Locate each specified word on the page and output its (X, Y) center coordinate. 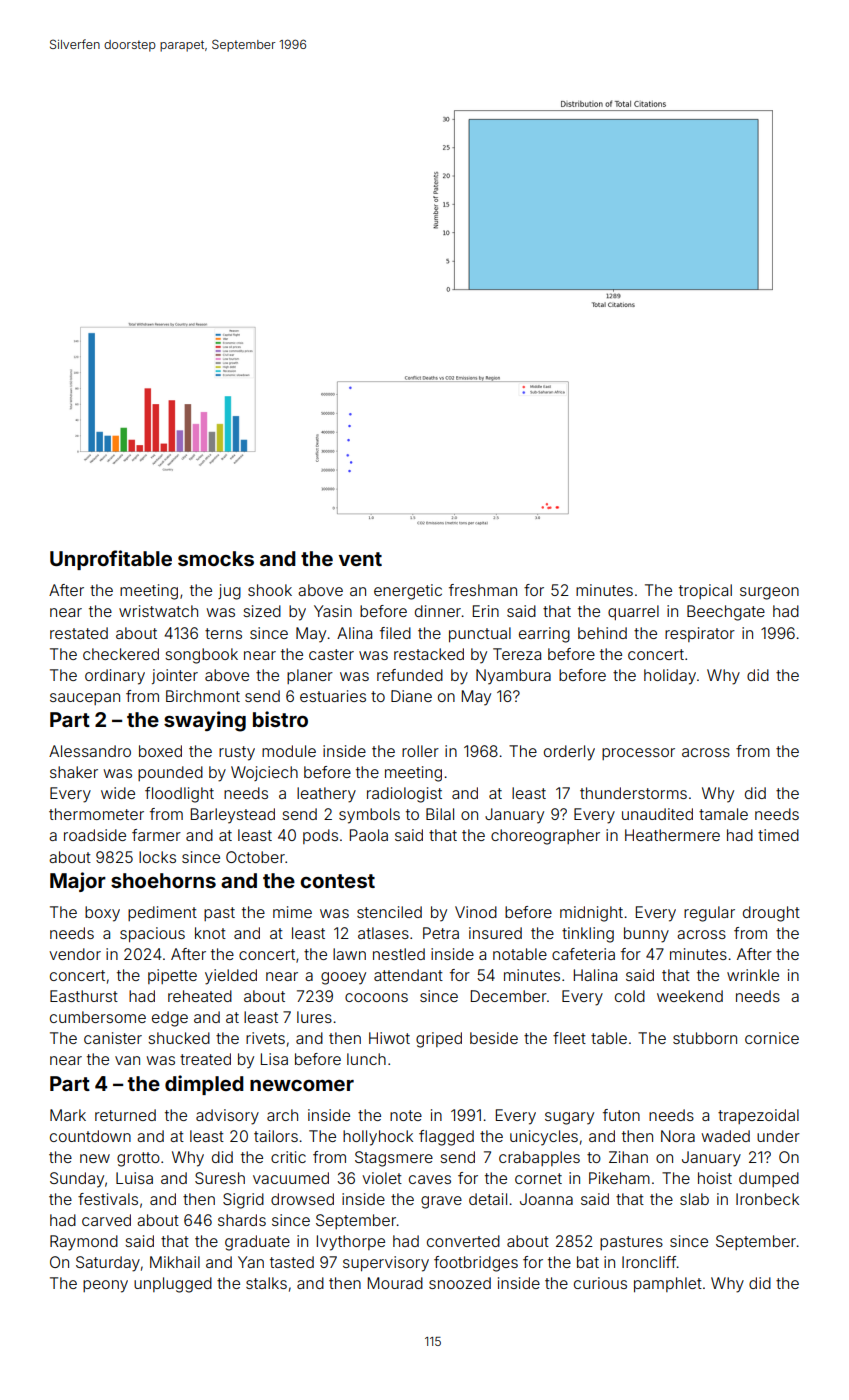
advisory (227, 1117)
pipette (172, 976)
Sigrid (243, 1201)
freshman (483, 590)
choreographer (545, 837)
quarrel (633, 612)
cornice (772, 1038)
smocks (216, 558)
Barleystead (233, 816)
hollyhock (378, 1138)
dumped (769, 1179)
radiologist (404, 795)
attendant (408, 975)
